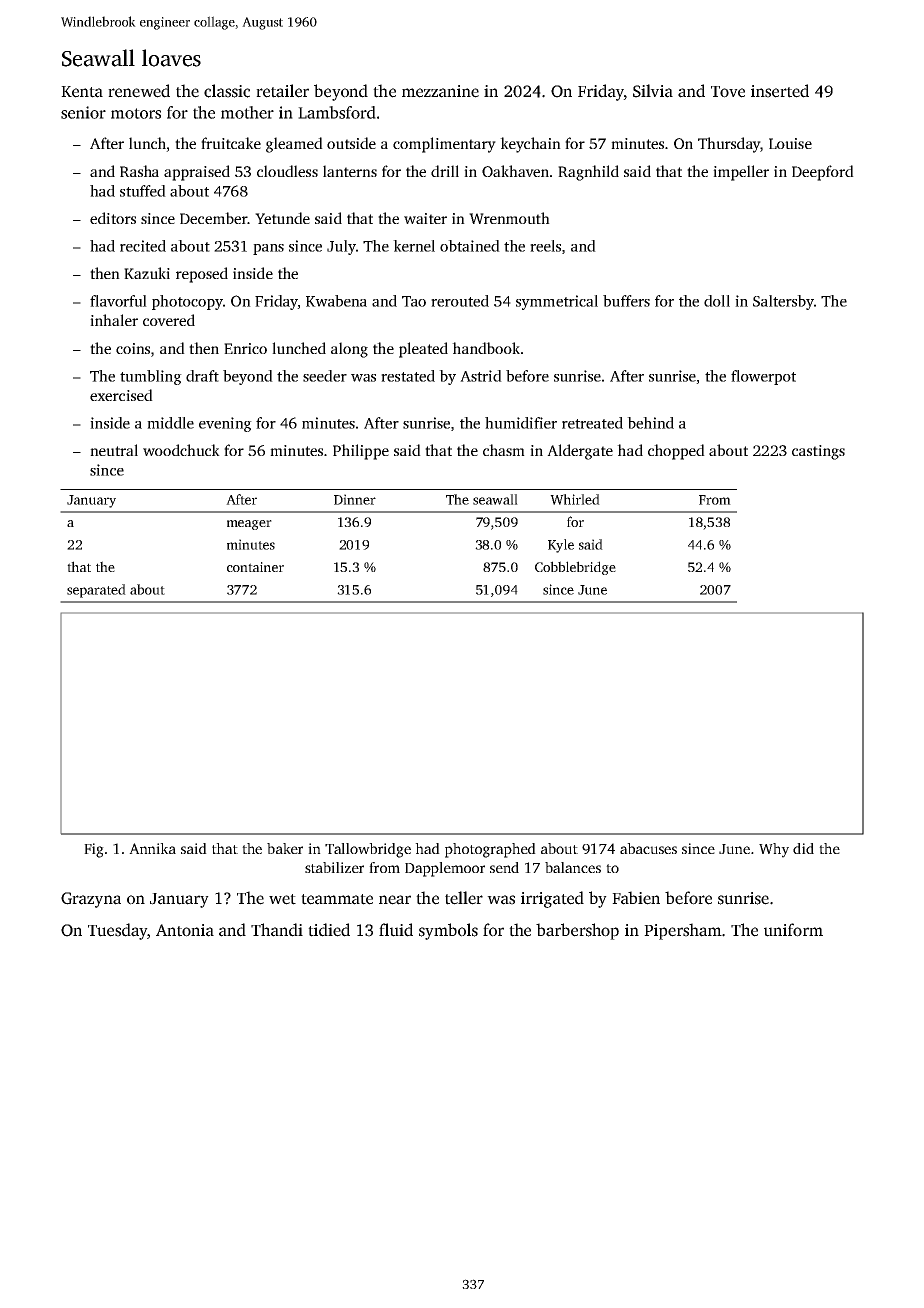 The image size is (924, 1308). What do you see at coordinates (249, 525) in the document?
I see `meager` at bounding box center [249, 525].
